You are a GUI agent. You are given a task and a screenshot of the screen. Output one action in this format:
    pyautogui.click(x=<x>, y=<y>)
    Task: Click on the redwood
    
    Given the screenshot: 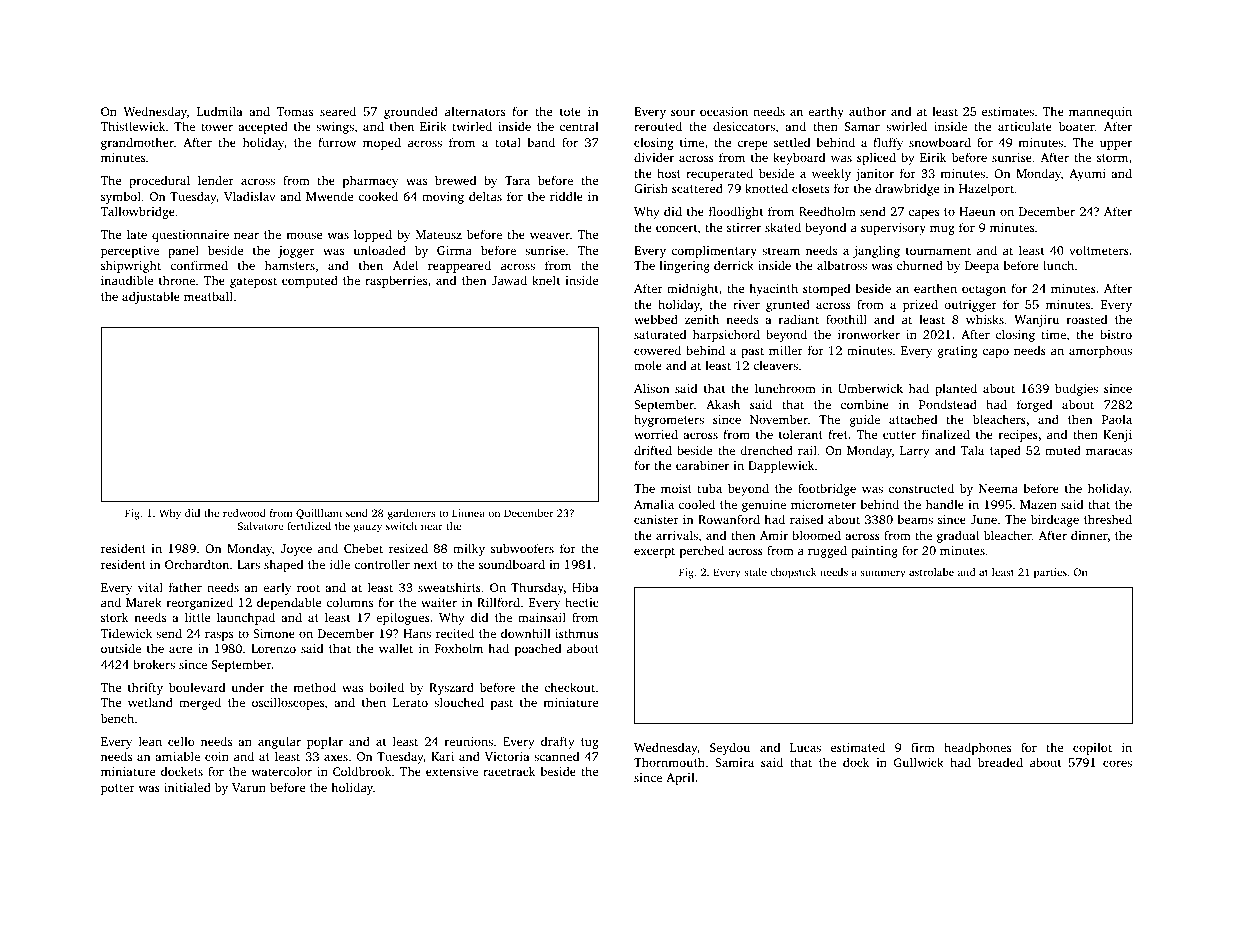 What is the action you would take?
    pyautogui.click(x=244, y=513)
